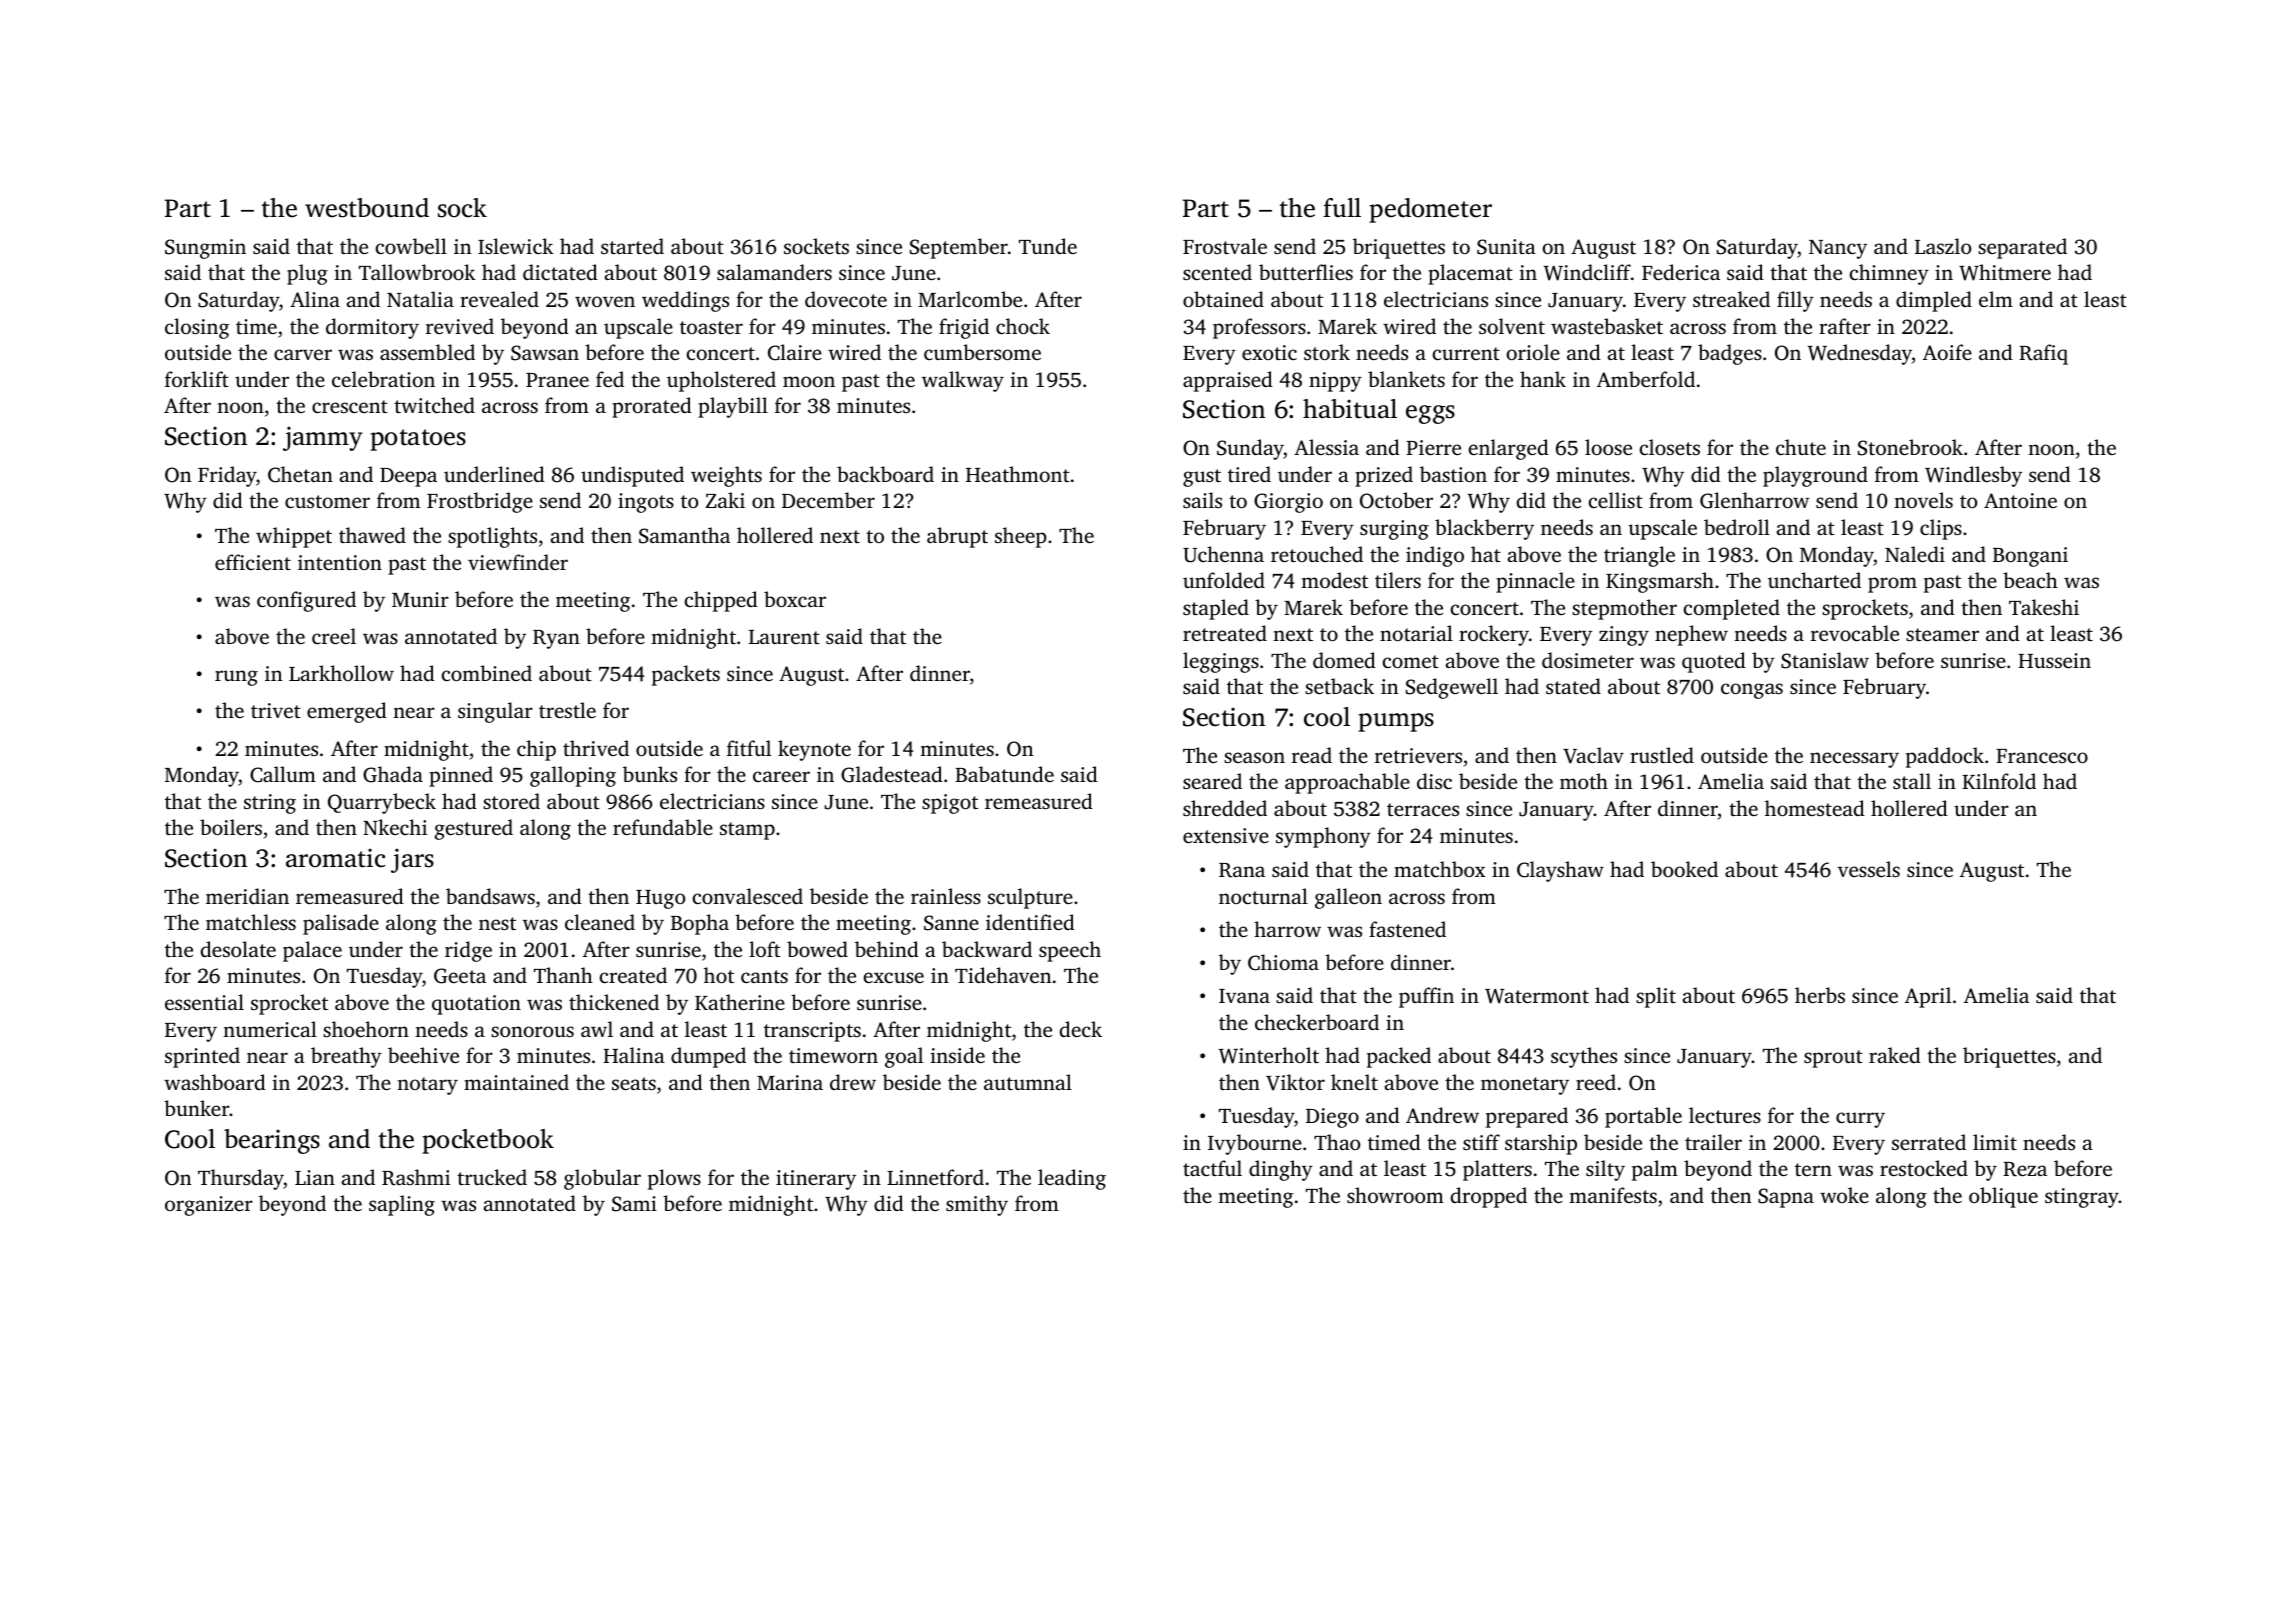 The width and height of the screenshot is (2292, 1620). I want to click on spigot, so click(950, 804).
